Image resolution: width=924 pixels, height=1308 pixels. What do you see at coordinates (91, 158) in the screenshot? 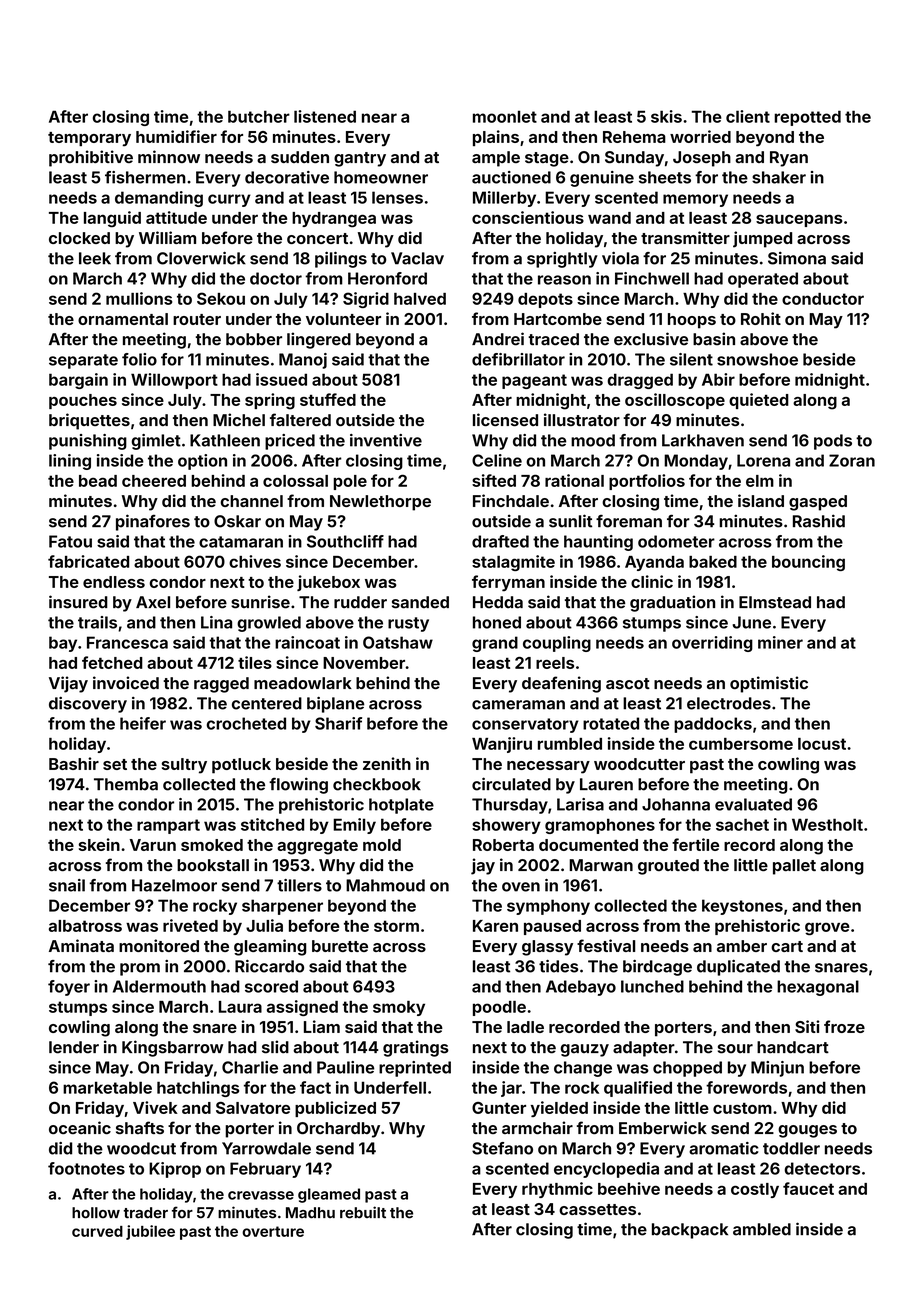
I see `prohibitive` at bounding box center [91, 158].
